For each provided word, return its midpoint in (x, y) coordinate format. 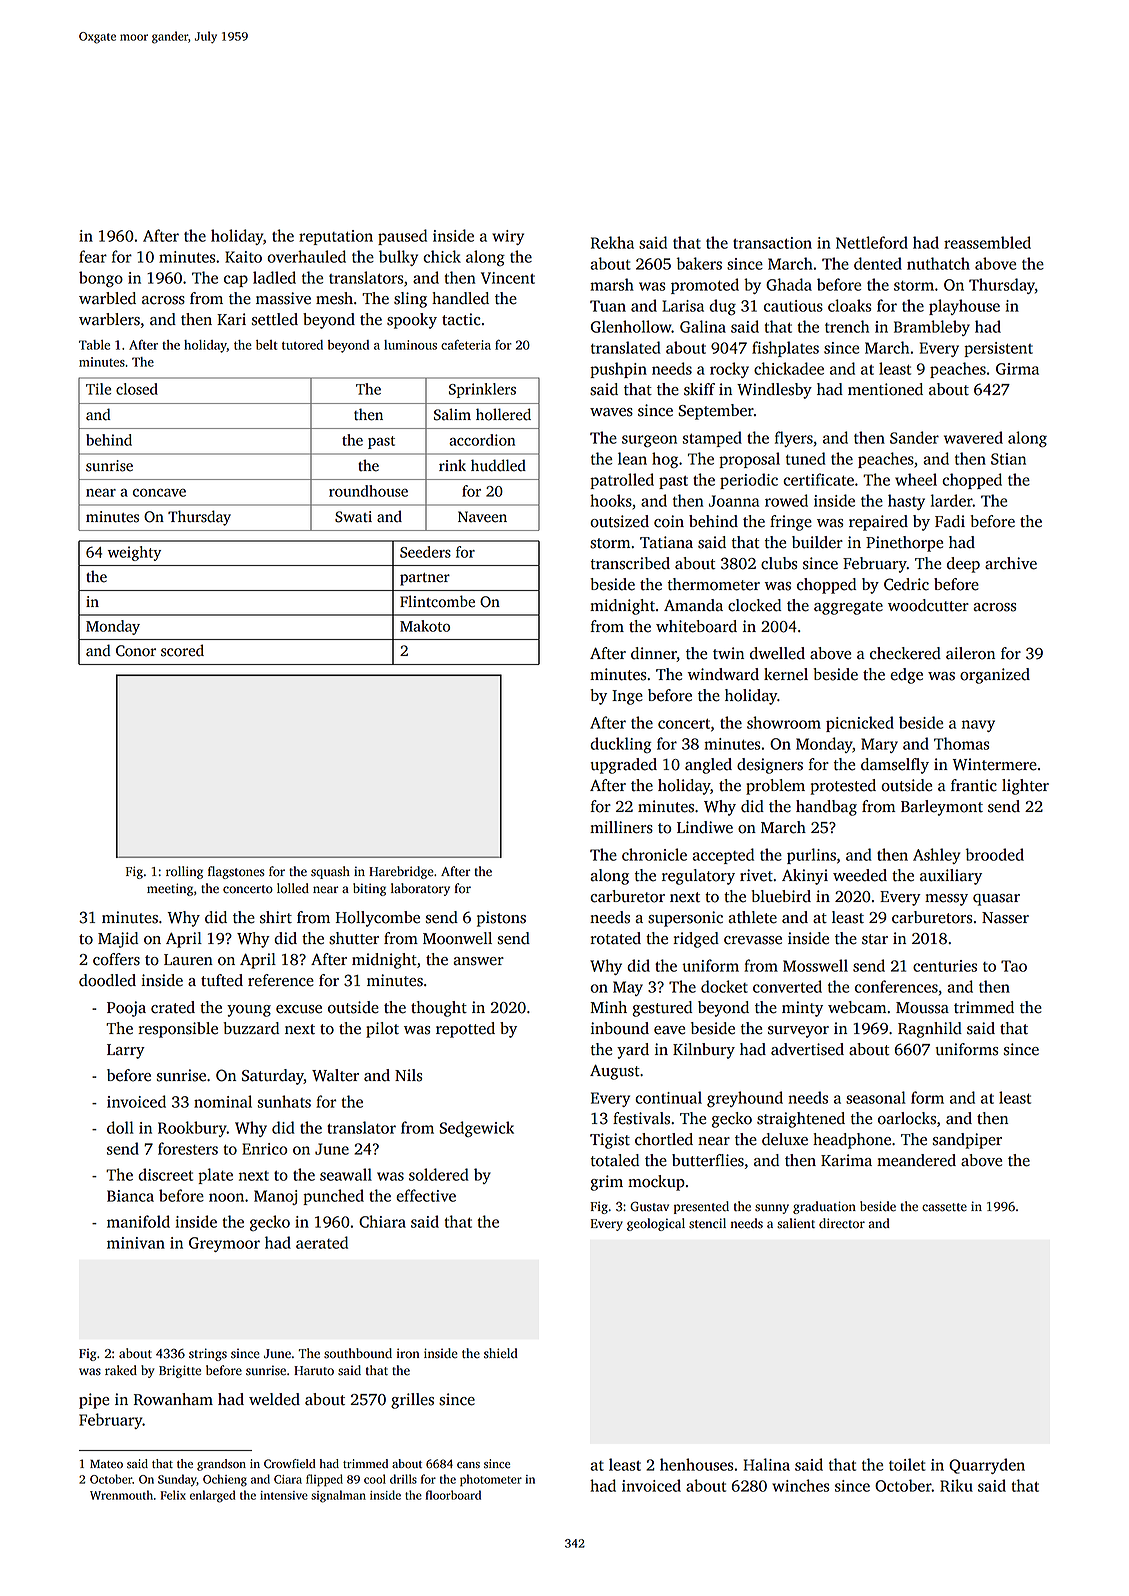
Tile (98, 389)
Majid (118, 940)
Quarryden (987, 1466)
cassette (944, 1207)
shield (501, 1353)
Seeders (425, 552)
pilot (382, 1030)
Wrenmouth (121, 1495)
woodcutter (928, 605)
